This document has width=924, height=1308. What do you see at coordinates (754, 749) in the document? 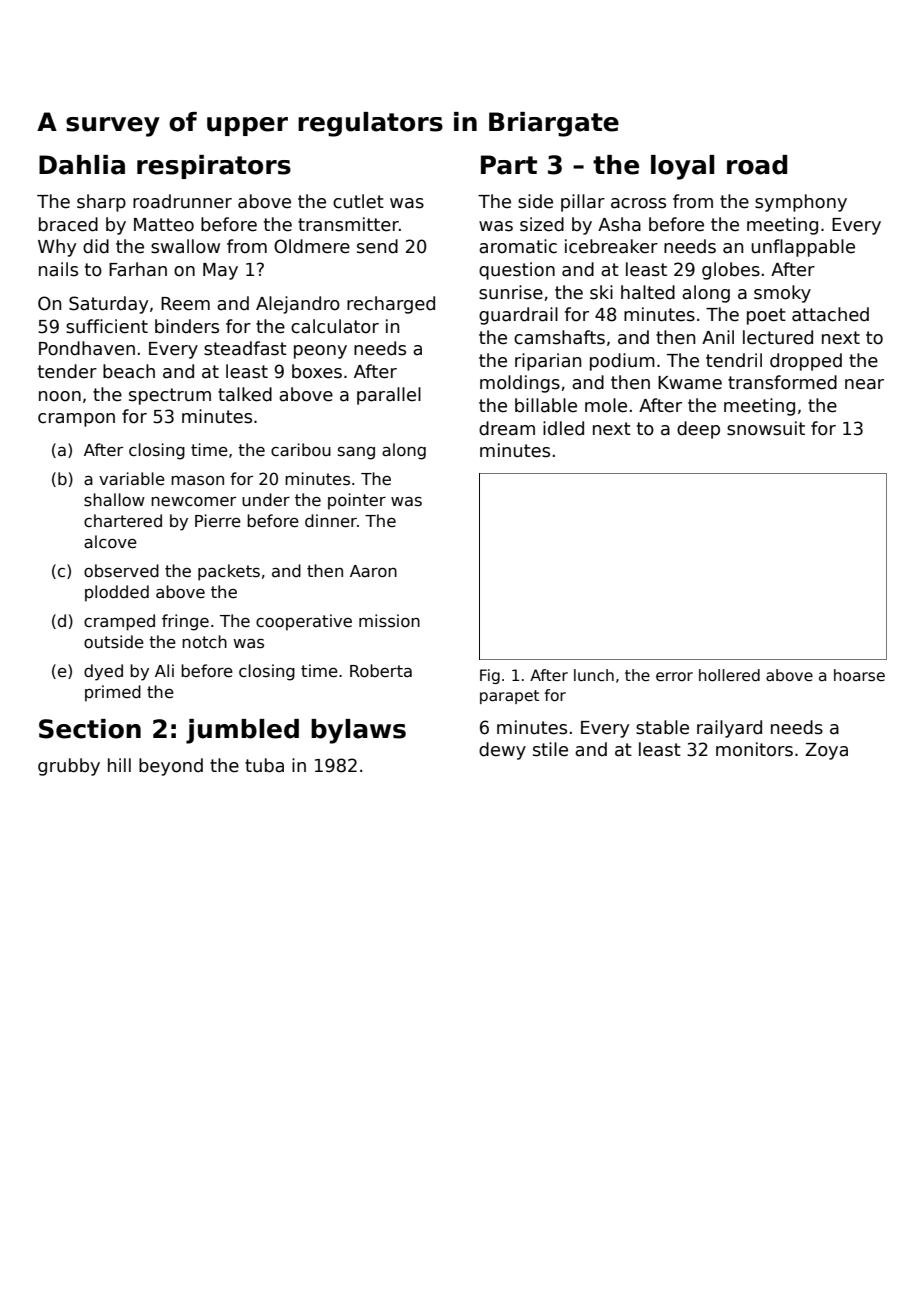
I see `monitors` at bounding box center [754, 749].
